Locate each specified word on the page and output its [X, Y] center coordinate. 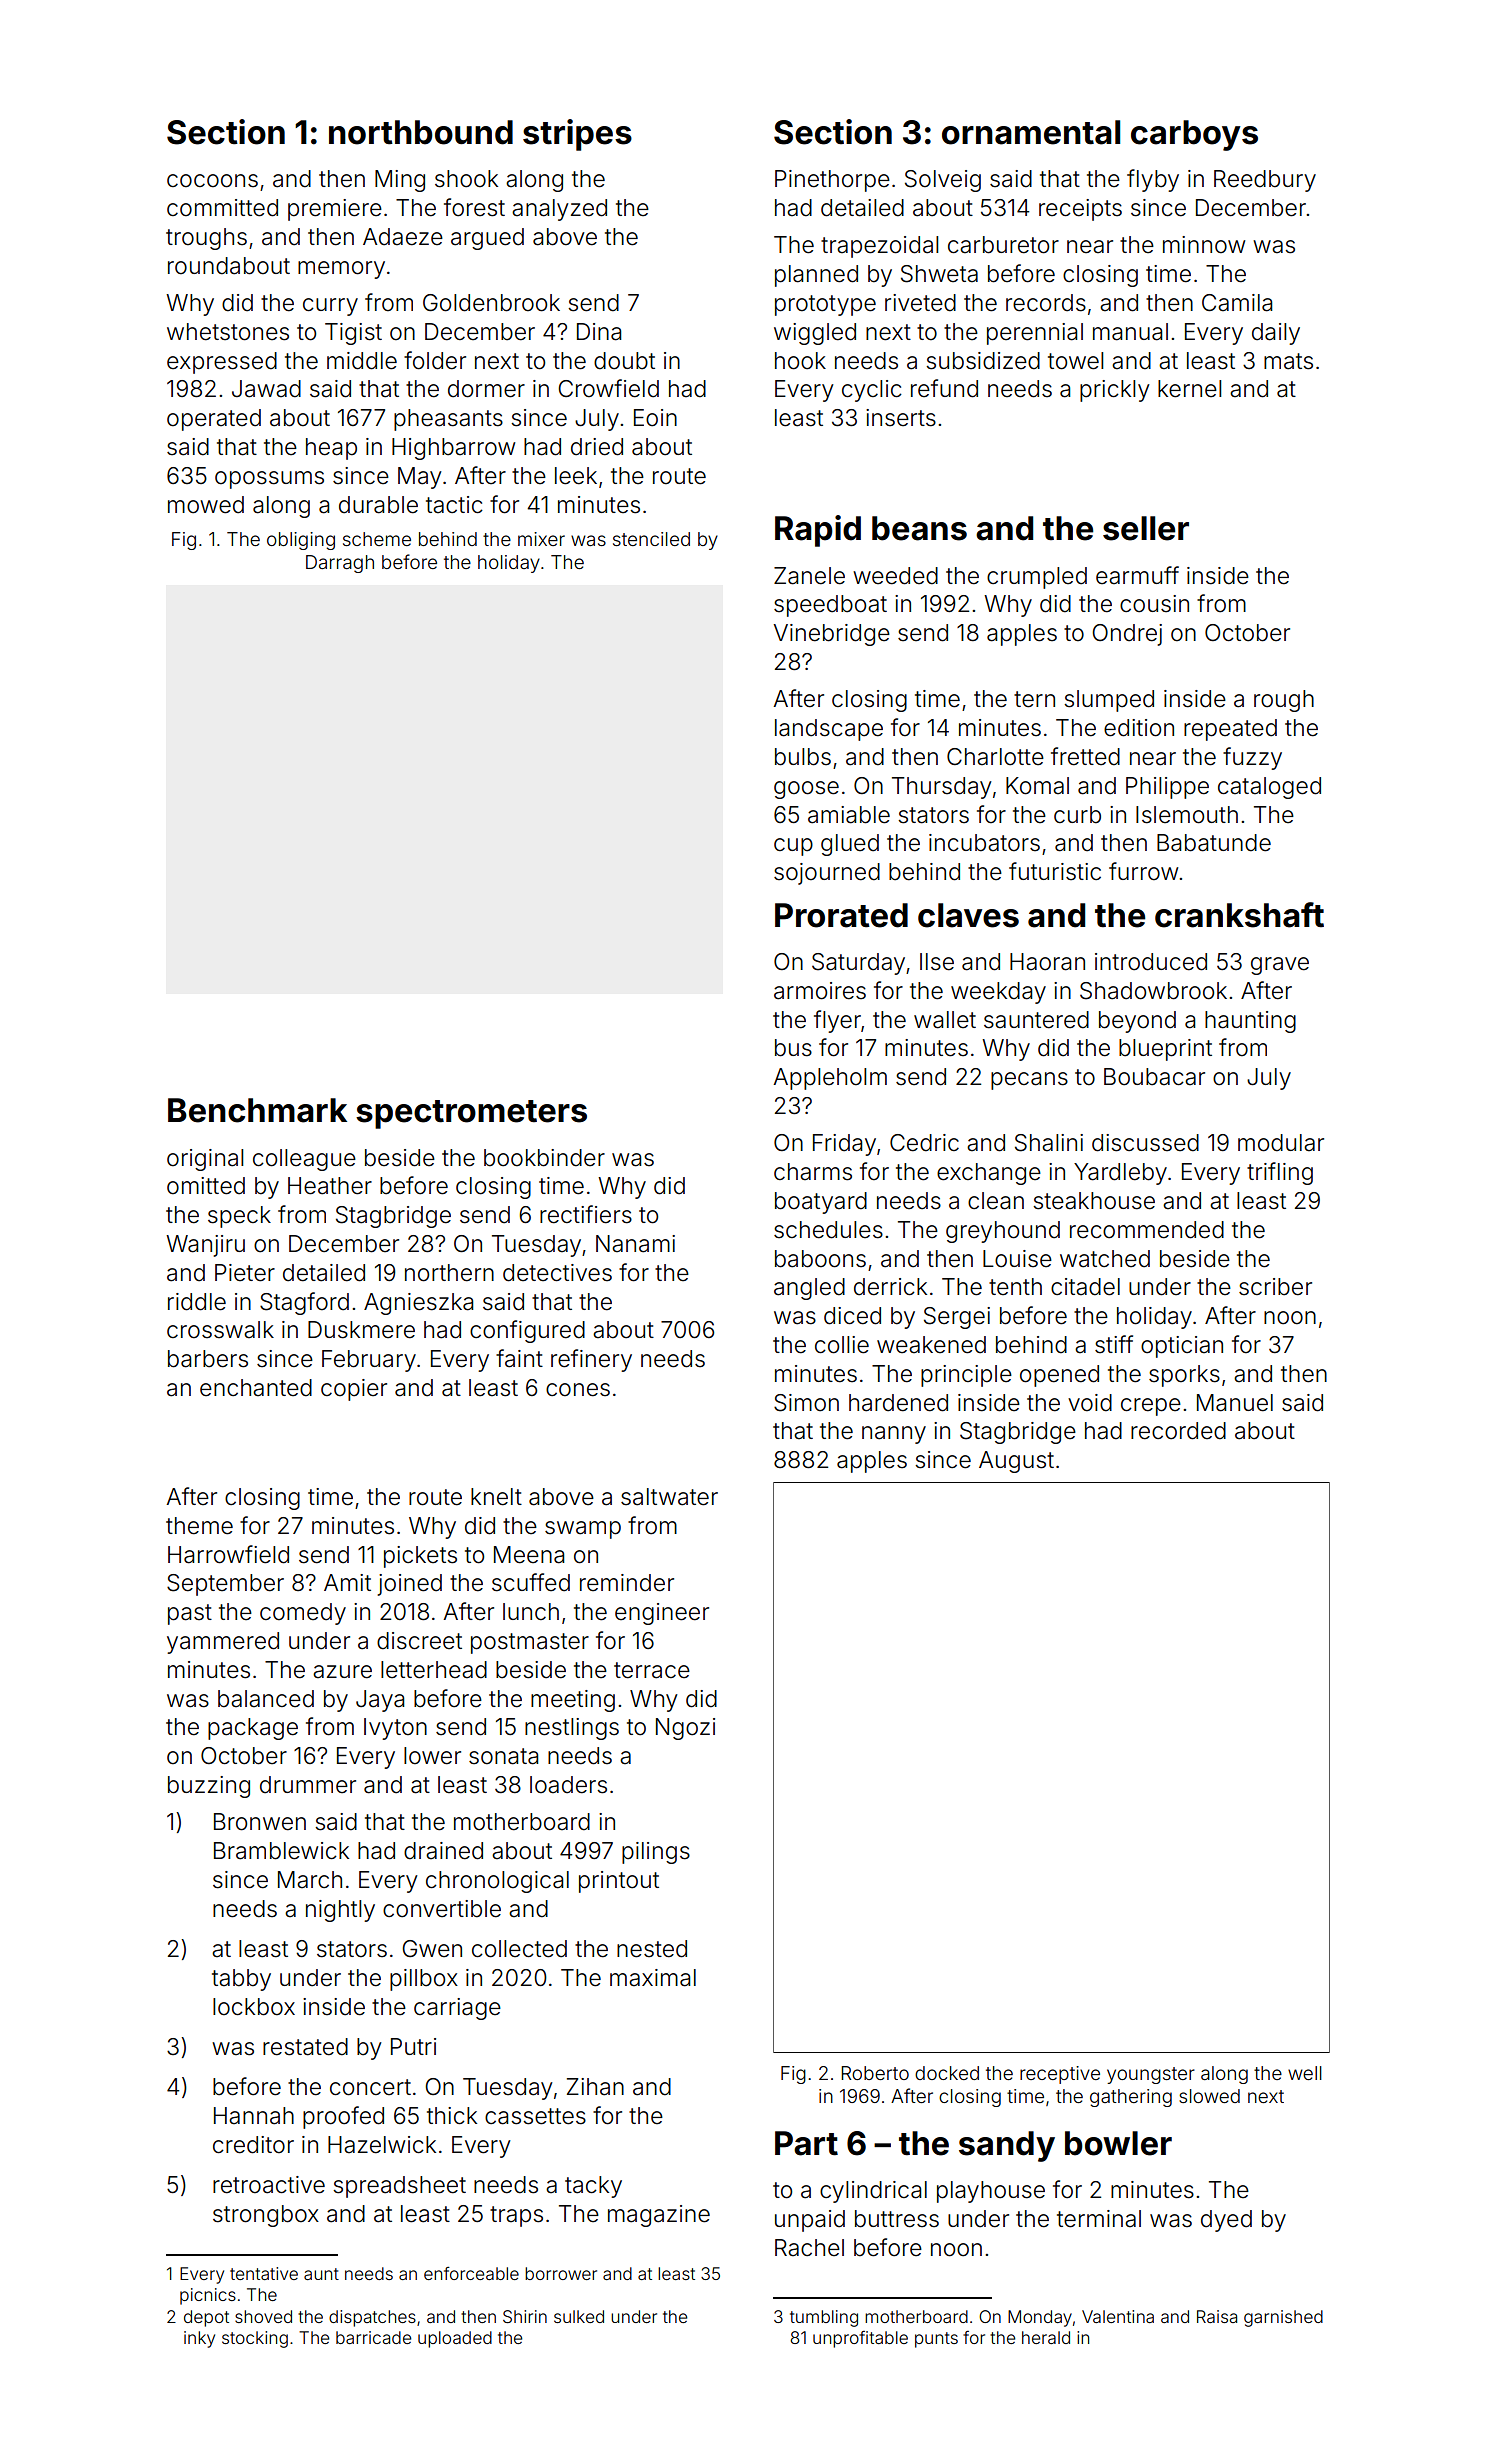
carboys [1194, 135]
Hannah [254, 2116]
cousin [1154, 604]
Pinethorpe [832, 181]
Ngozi [685, 1729]
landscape [829, 730]
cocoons [212, 181]
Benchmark [257, 1110]
